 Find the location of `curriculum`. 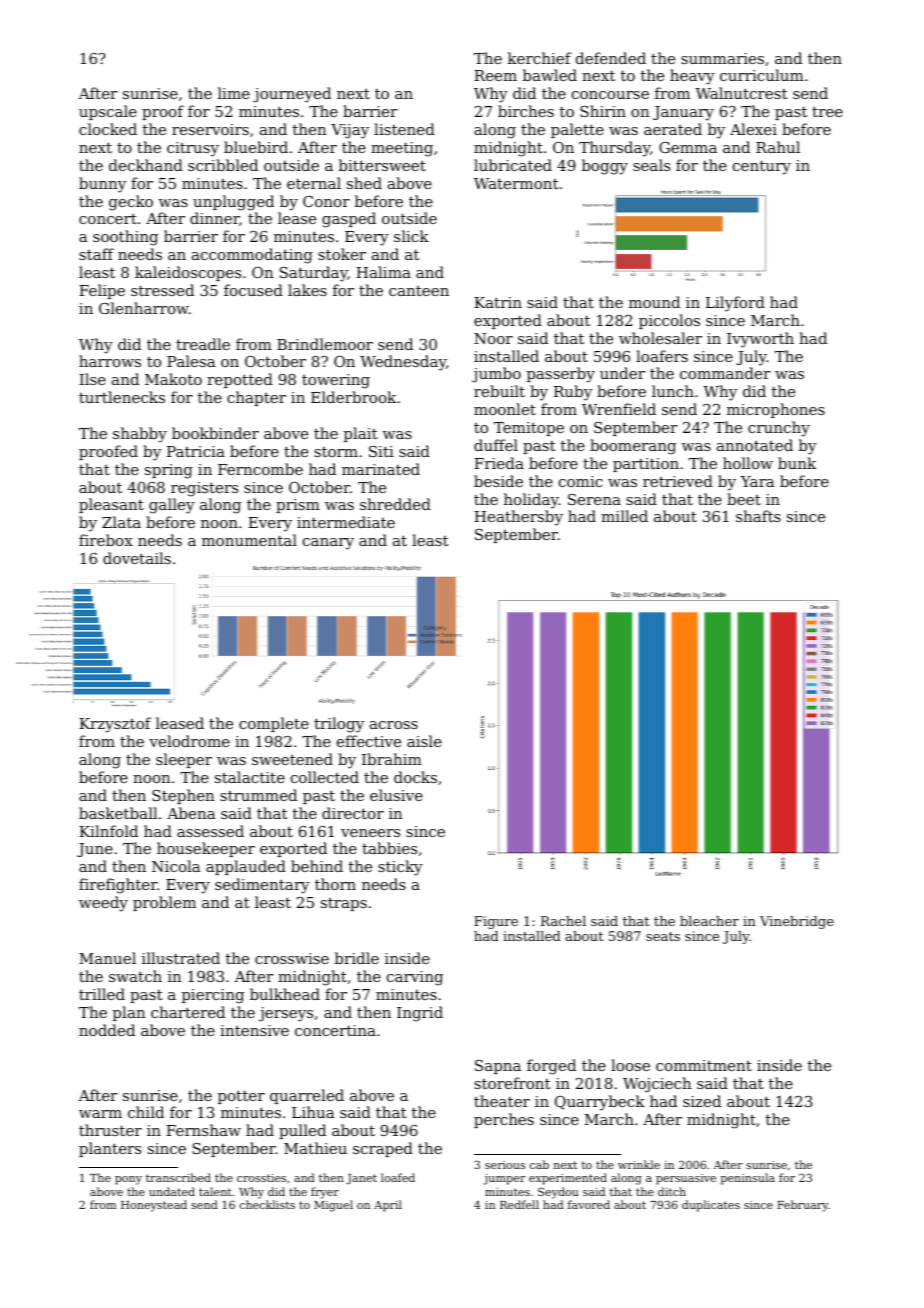

curriculum is located at coordinates (762, 75).
